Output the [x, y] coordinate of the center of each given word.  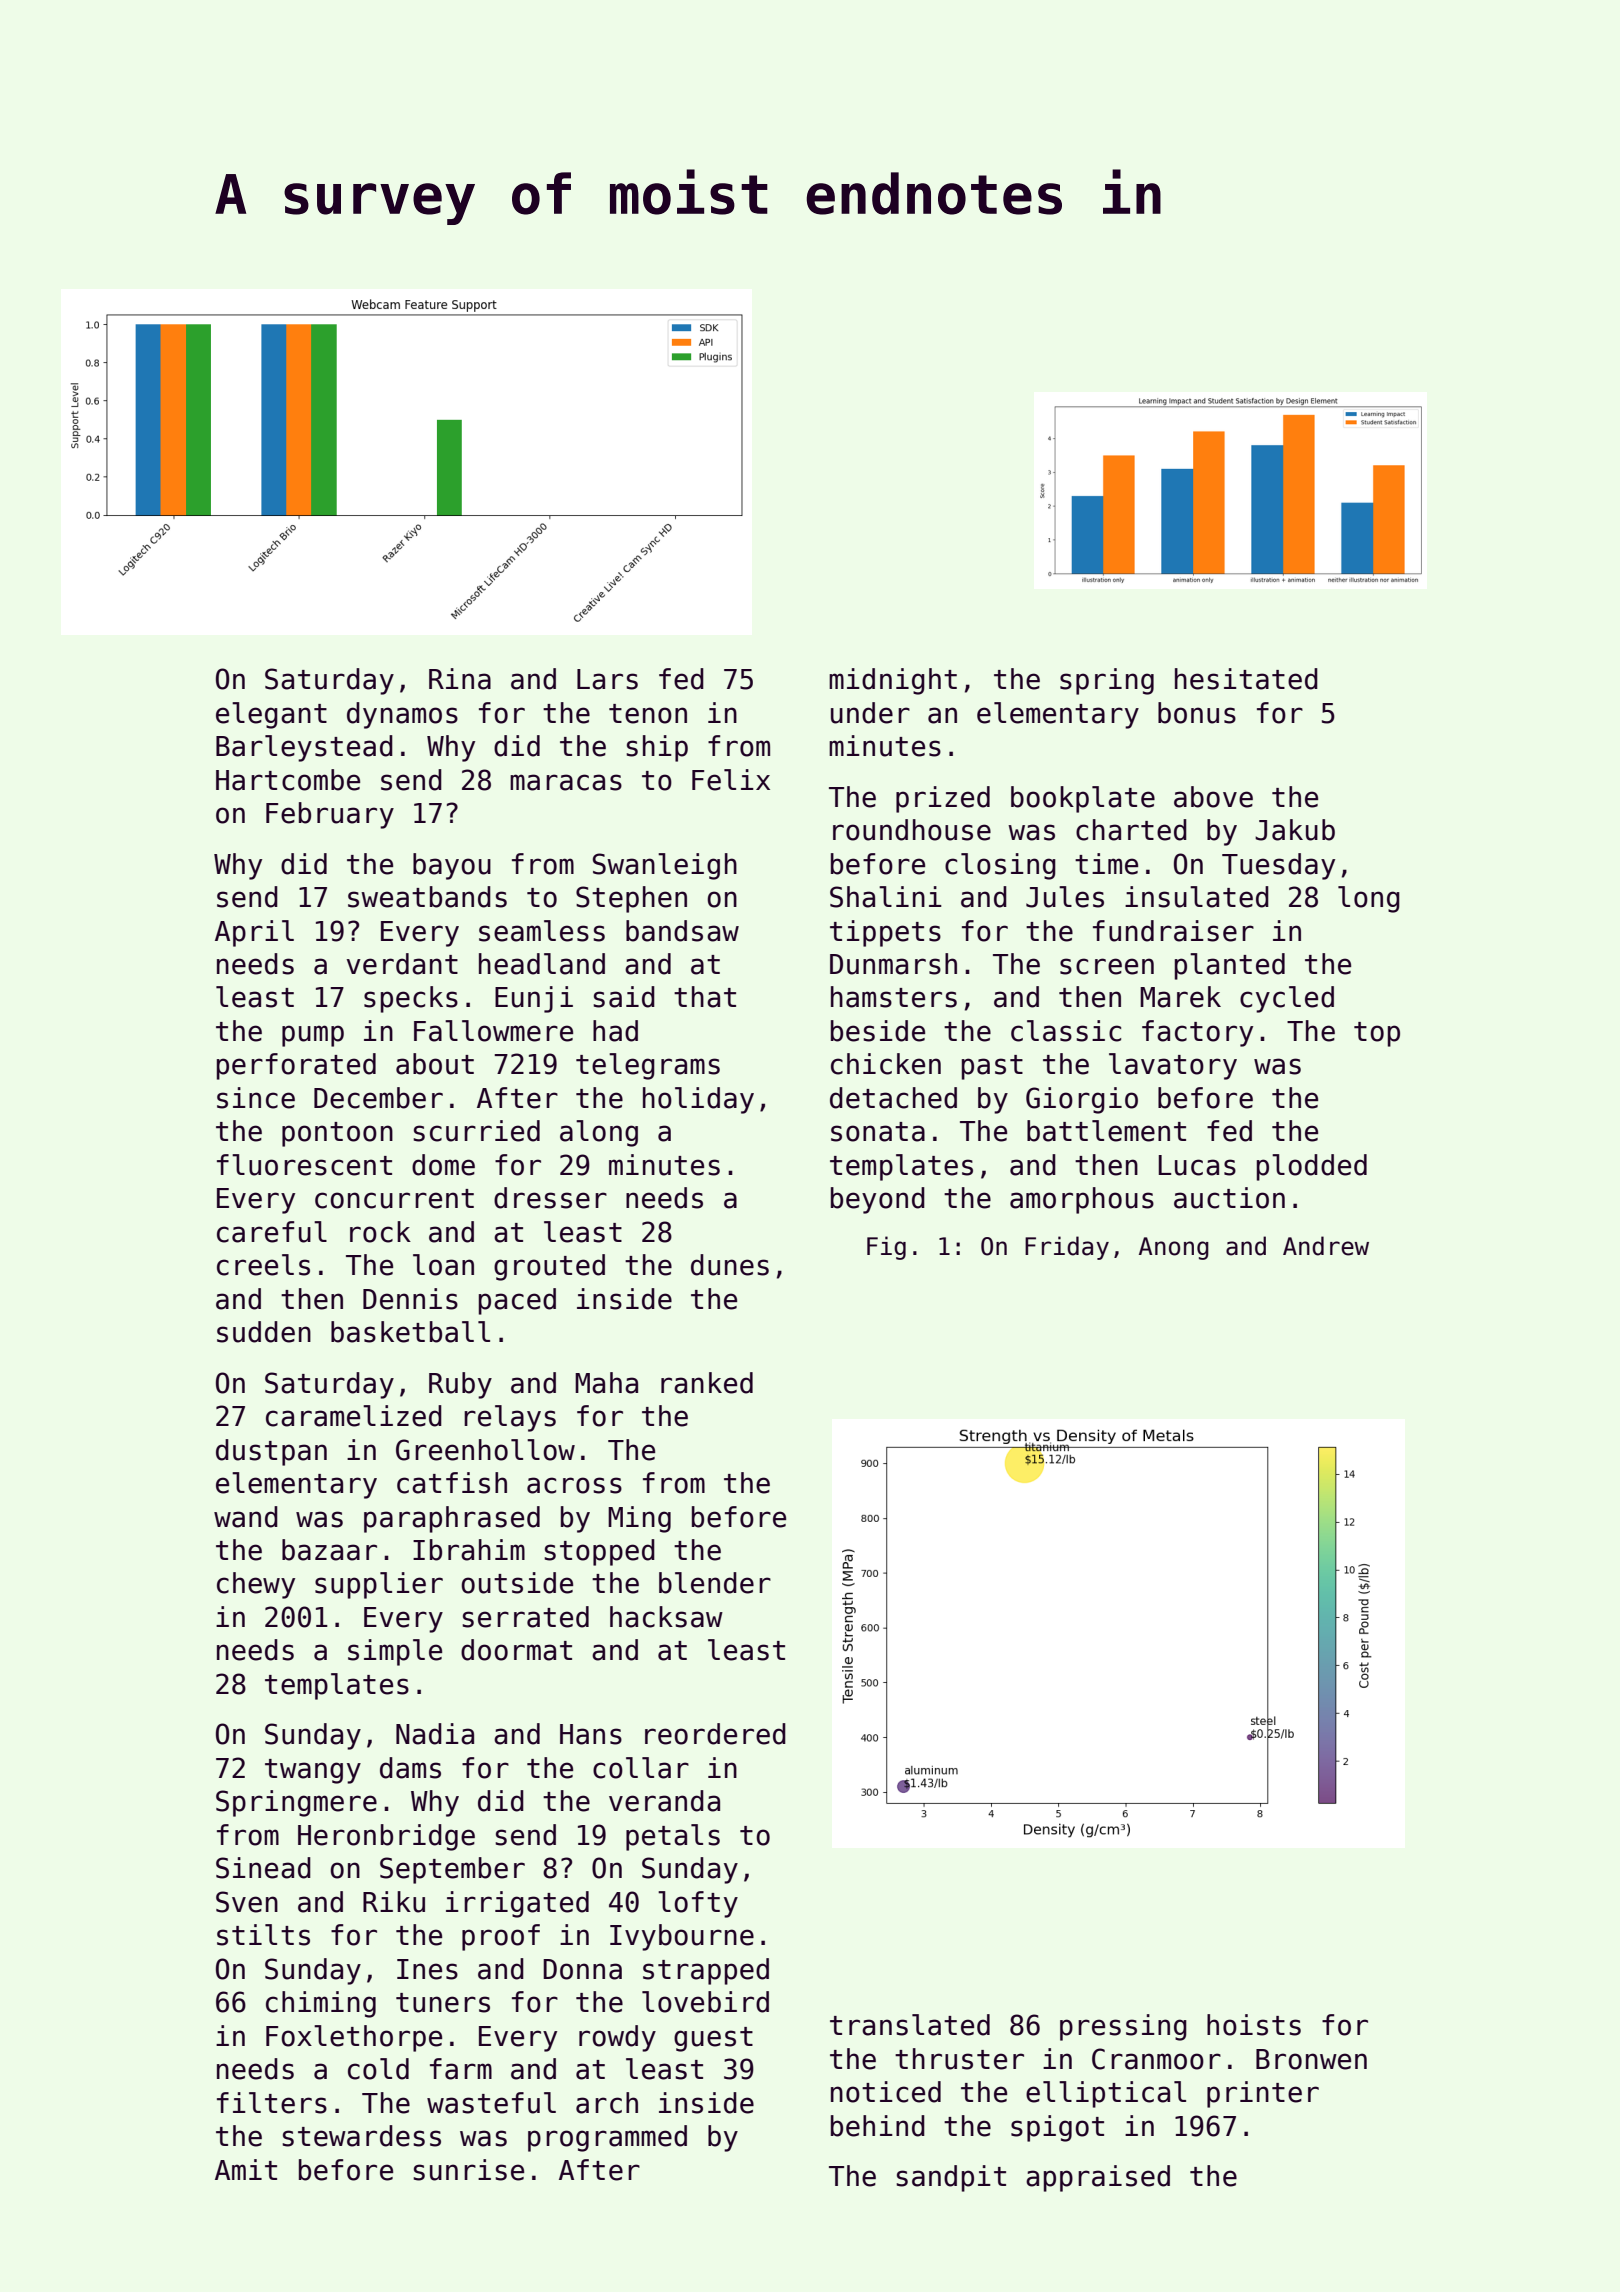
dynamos [402, 715]
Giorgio [1082, 1100]
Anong [1174, 1248]
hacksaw [666, 1617]
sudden [264, 1332]
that [705, 997]
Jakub [1295, 830]
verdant [402, 964]
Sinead [263, 1868]
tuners [443, 2003]
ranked [707, 1383]
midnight [893, 681]
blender [715, 1583]
